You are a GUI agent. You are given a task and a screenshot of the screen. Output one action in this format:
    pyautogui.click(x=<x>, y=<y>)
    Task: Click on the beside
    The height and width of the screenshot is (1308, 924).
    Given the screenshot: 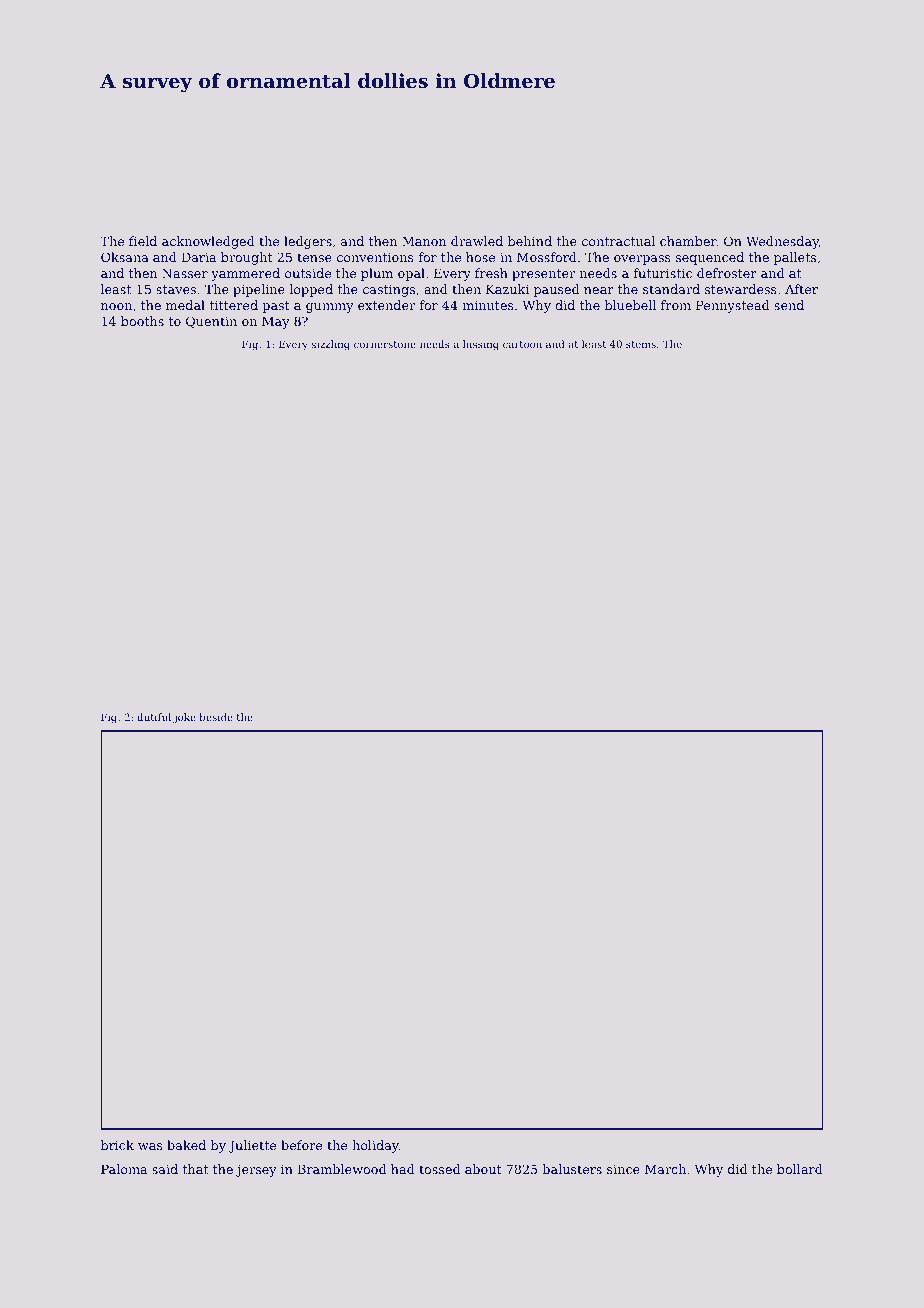 What is the action you would take?
    pyautogui.click(x=216, y=717)
